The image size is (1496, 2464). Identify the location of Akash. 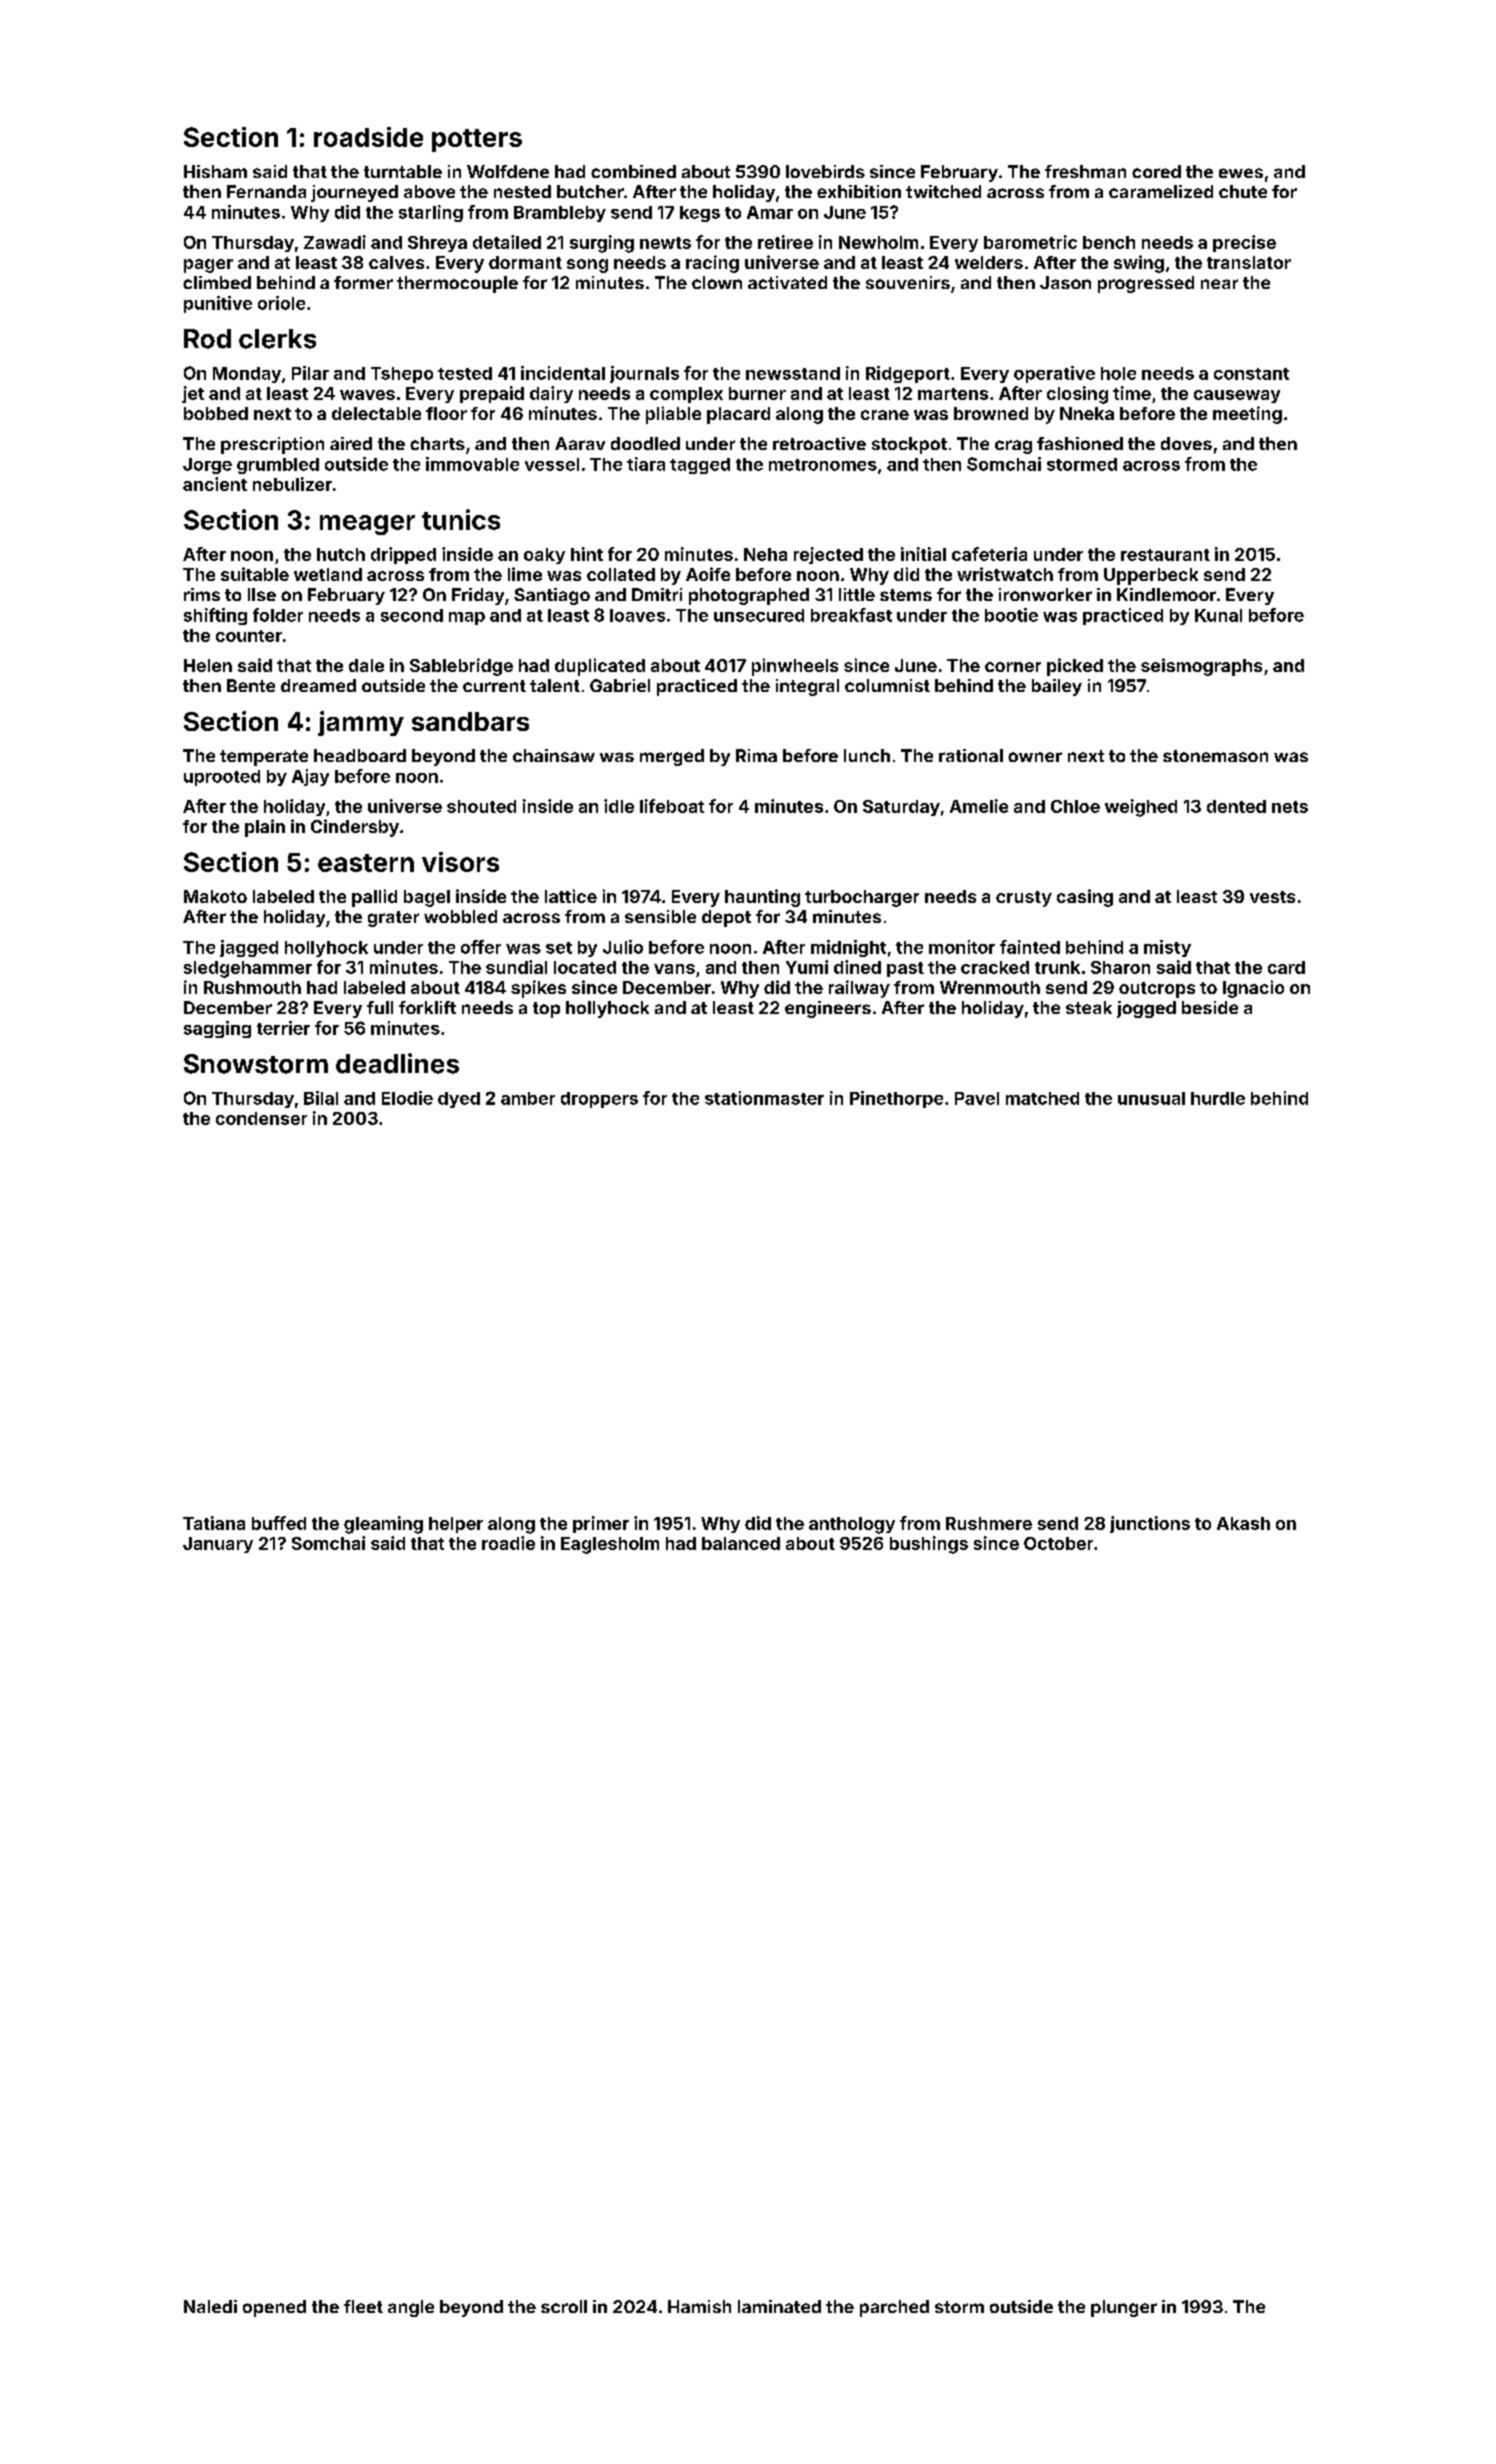
(1243, 1523).
